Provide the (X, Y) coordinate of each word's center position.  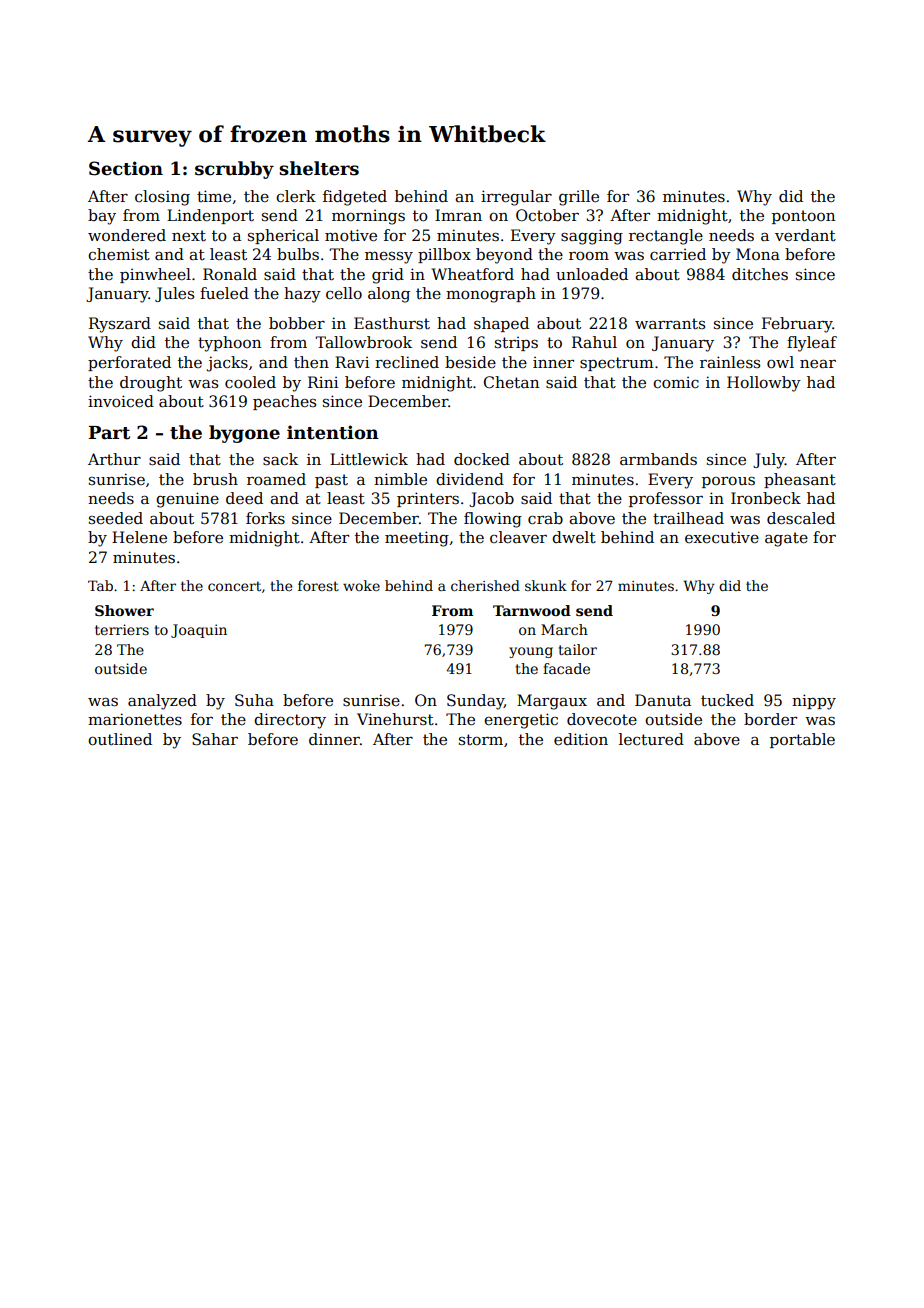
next (189, 236)
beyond (504, 256)
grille (579, 198)
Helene (139, 537)
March (564, 629)
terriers (122, 629)
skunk (546, 585)
